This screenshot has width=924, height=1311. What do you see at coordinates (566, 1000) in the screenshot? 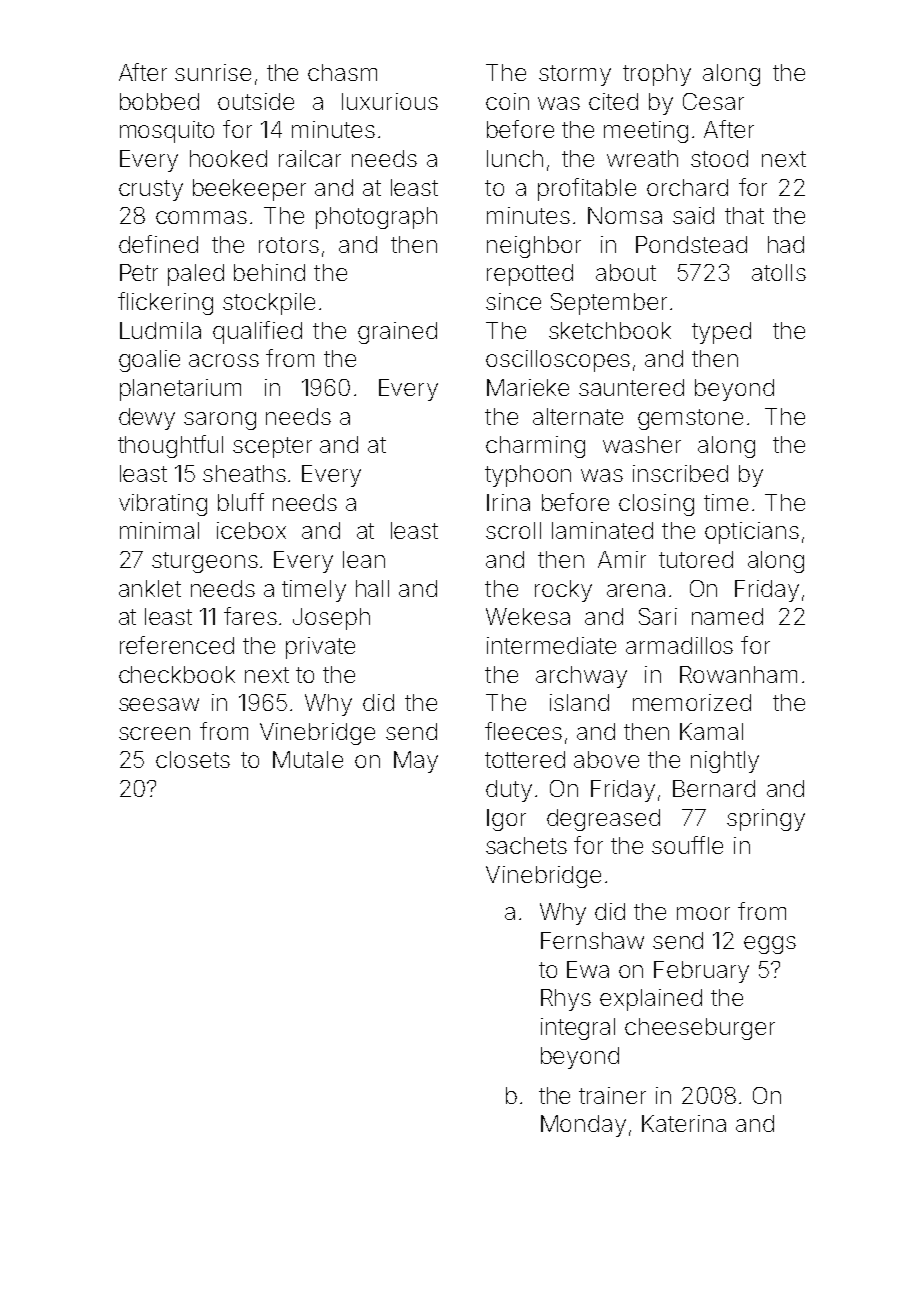
I see `Rhys` at bounding box center [566, 1000].
